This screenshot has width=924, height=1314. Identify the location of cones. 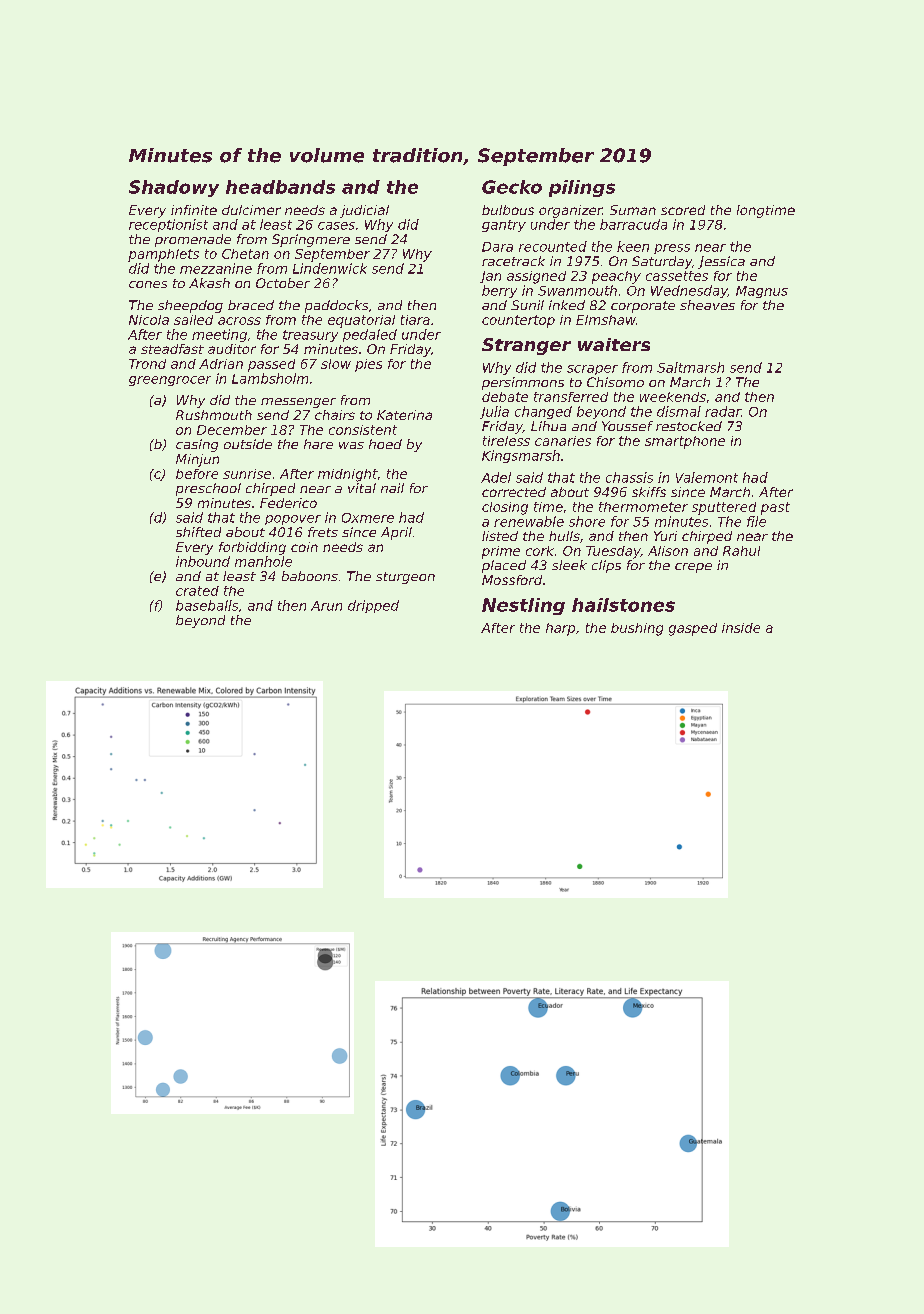
(148, 284).
